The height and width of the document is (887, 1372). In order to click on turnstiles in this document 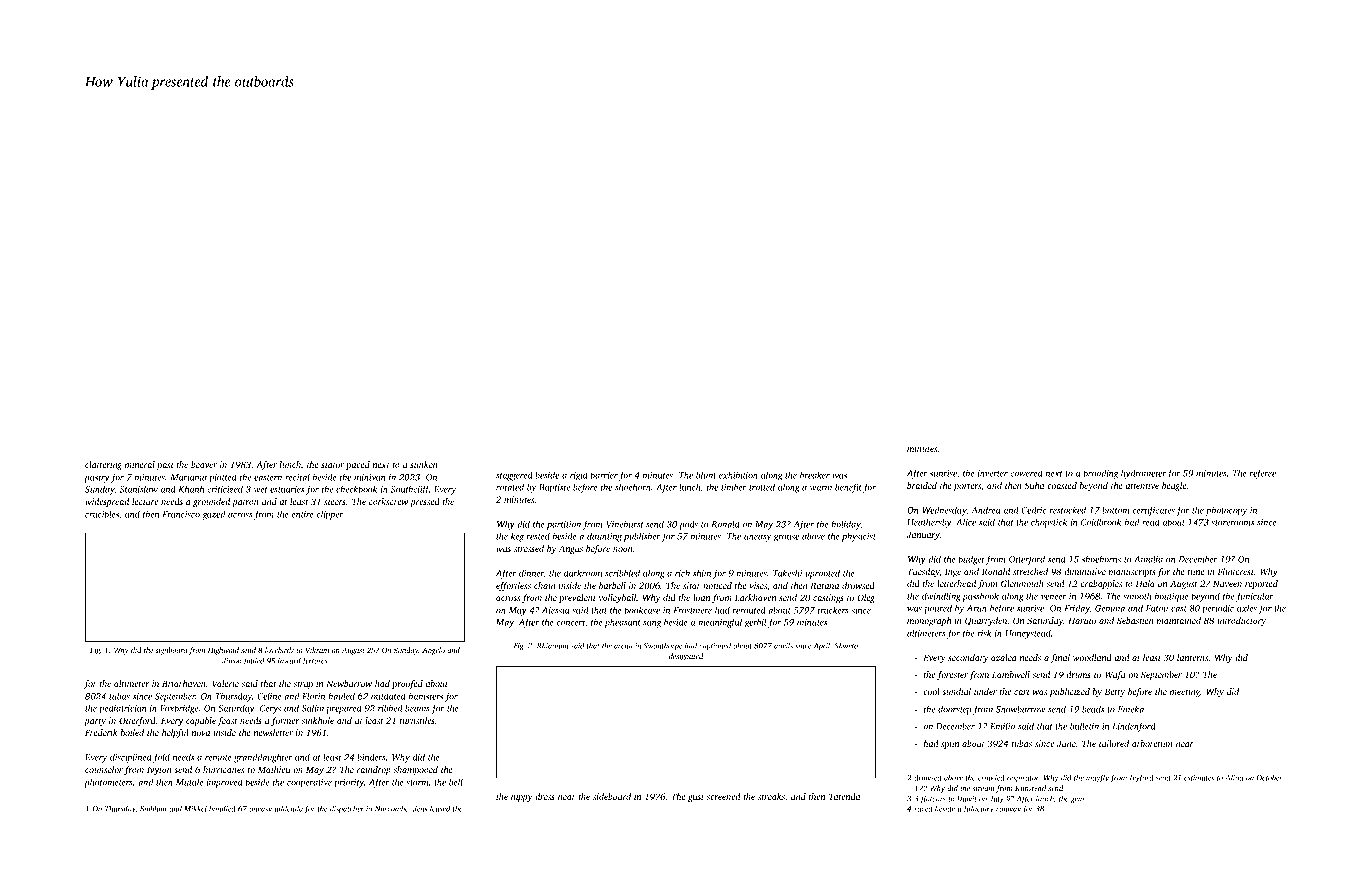, I will do `click(417, 720)`.
